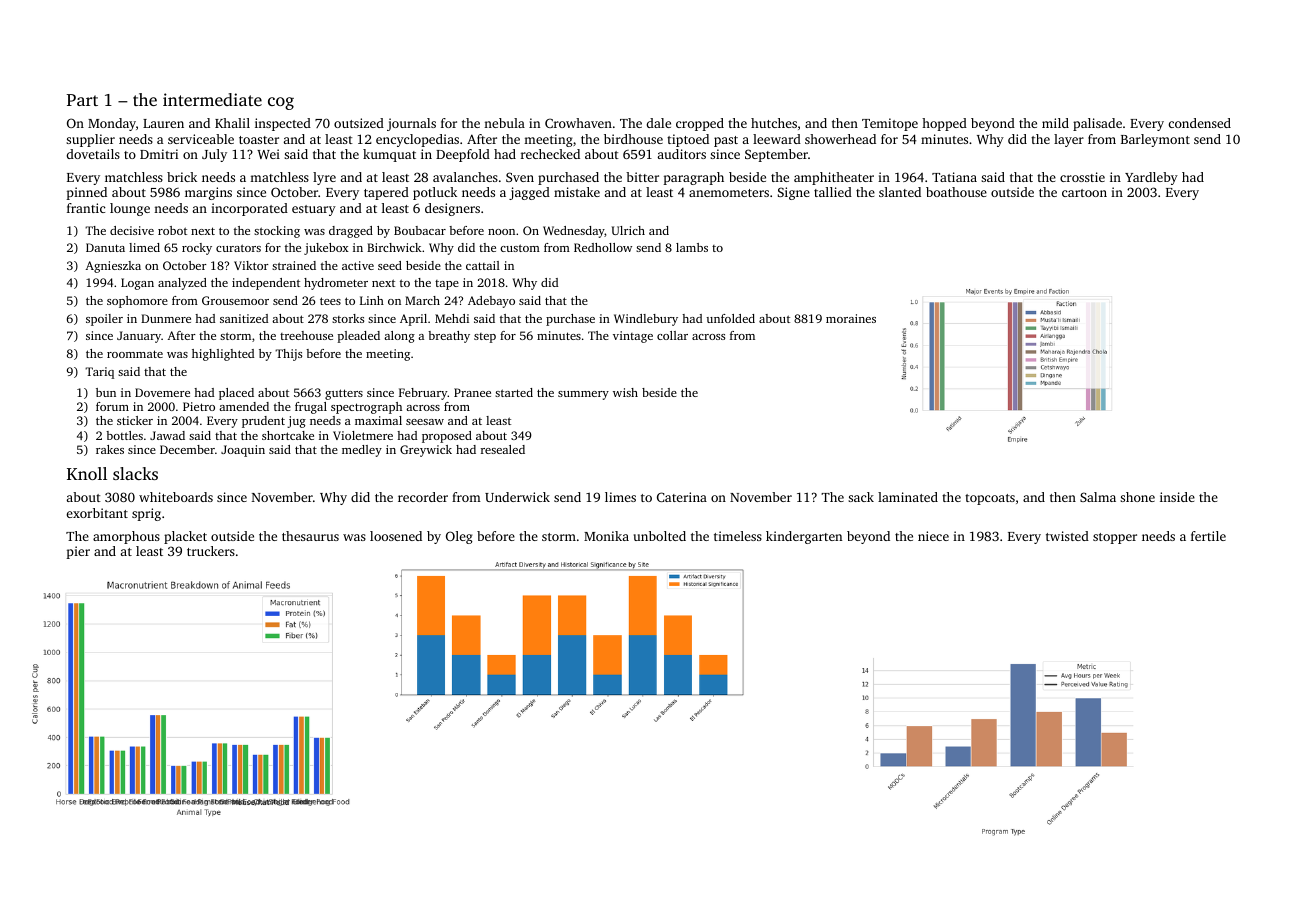 The height and width of the screenshot is (924, 1308). What do you see at coordinates (625, 392) in the screenshot?
I see `wish` at bounding box center [625, 392].
